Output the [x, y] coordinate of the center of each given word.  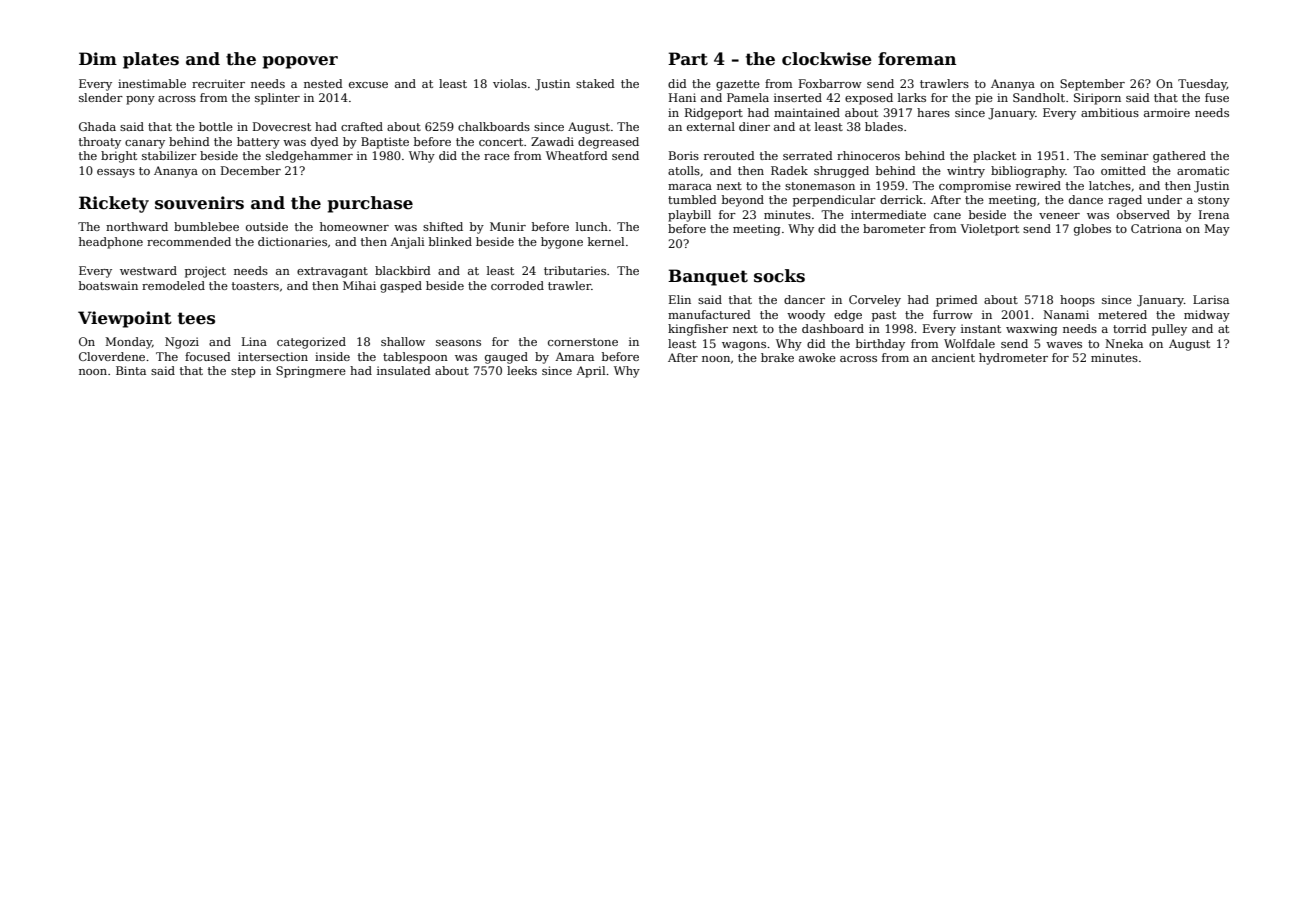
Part [688, 59]
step [243, 372]
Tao [1083, 170]
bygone [562, 243]
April [590, 372]
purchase [370, 204]
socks [779, 276]
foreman [917, 59]
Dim [98, 58]
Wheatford [577, 155]
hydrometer [1013, 359]
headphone [111, 243]
